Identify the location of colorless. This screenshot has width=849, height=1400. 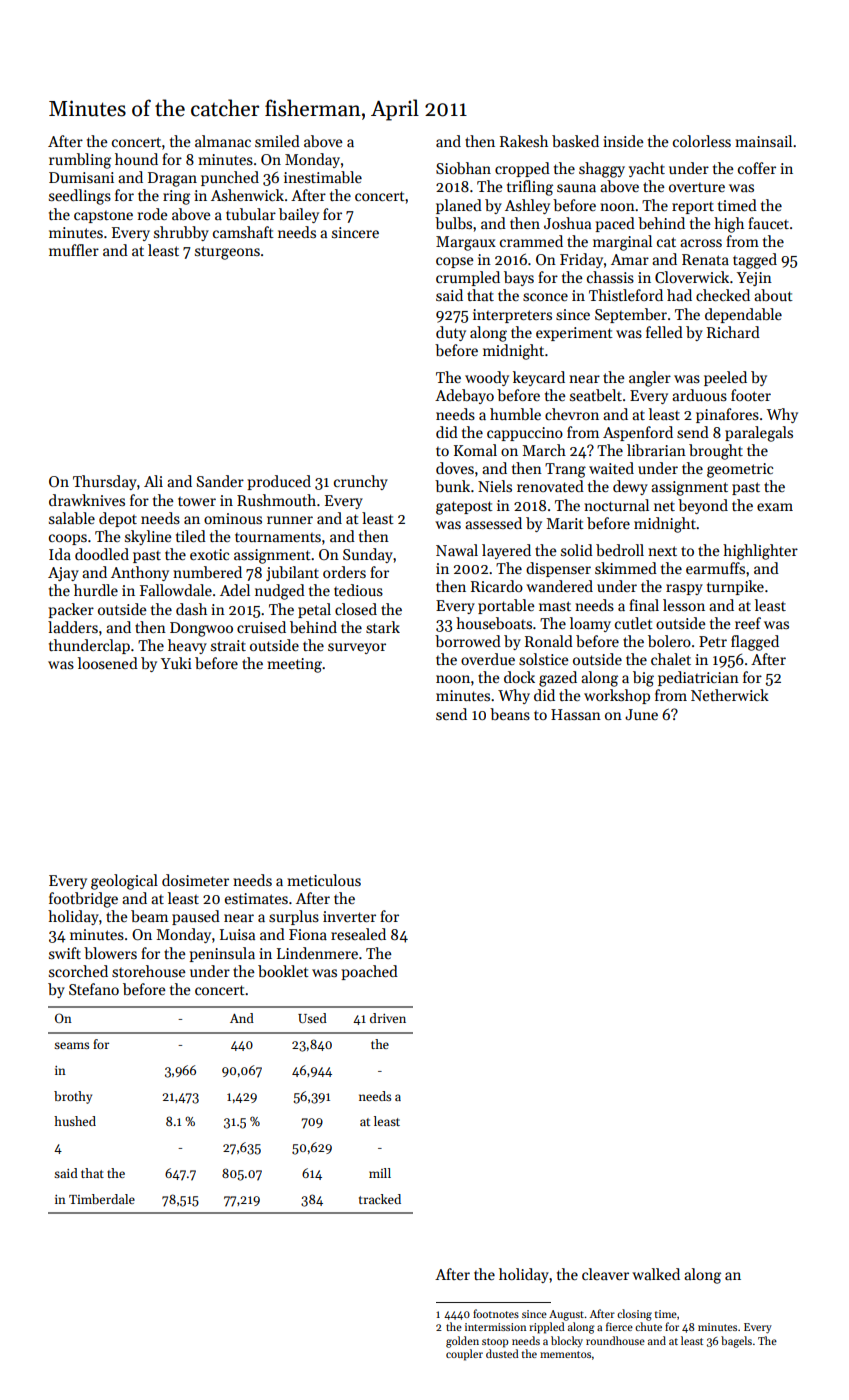
(702, 141).
